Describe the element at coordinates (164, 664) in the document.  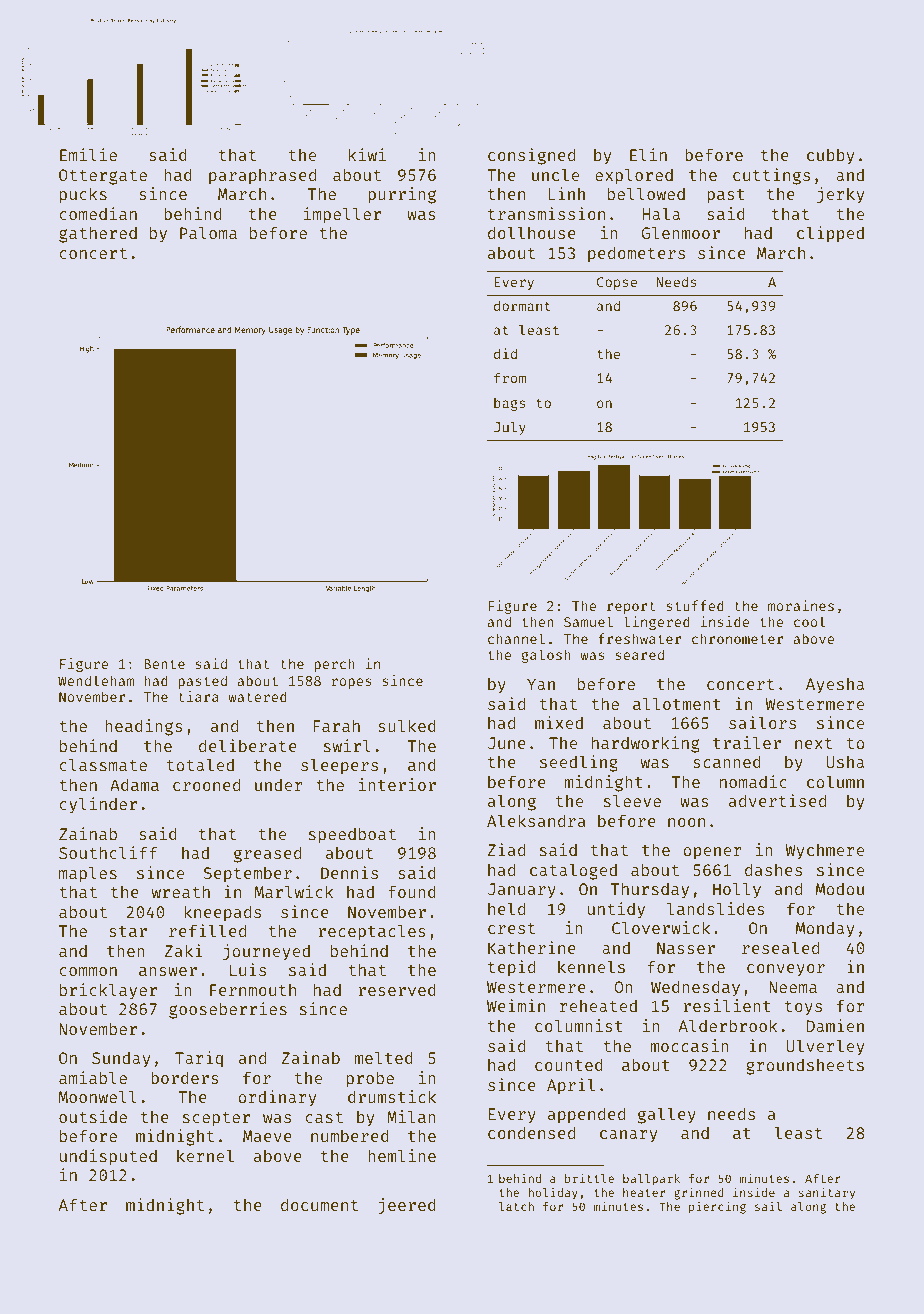
I see `Bente` at that location.
